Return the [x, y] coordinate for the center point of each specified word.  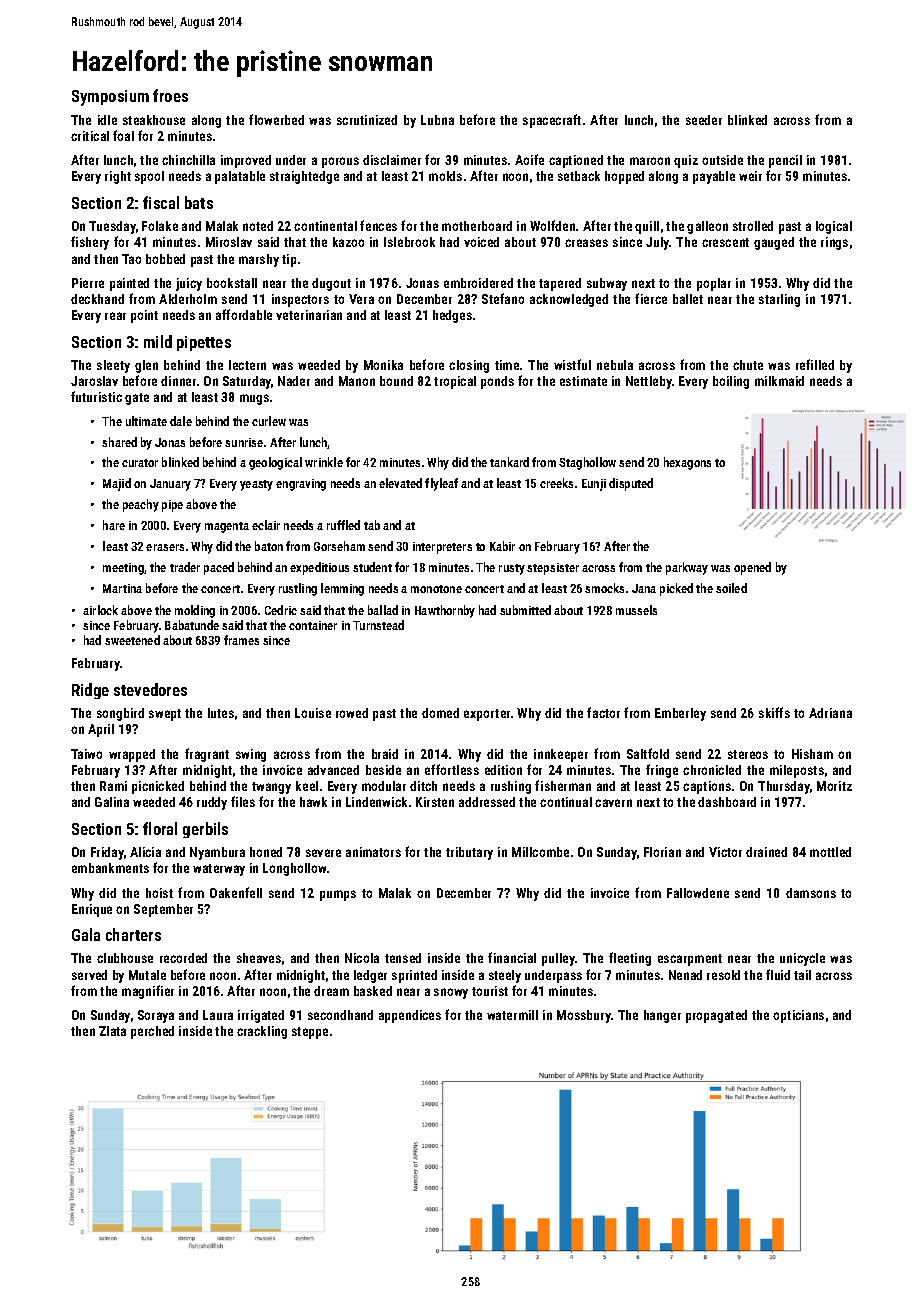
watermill [512, 1015]
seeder [704, 120]
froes [170, 95]
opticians [798, 1016]
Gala [86, 934]
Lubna [437, 120]
